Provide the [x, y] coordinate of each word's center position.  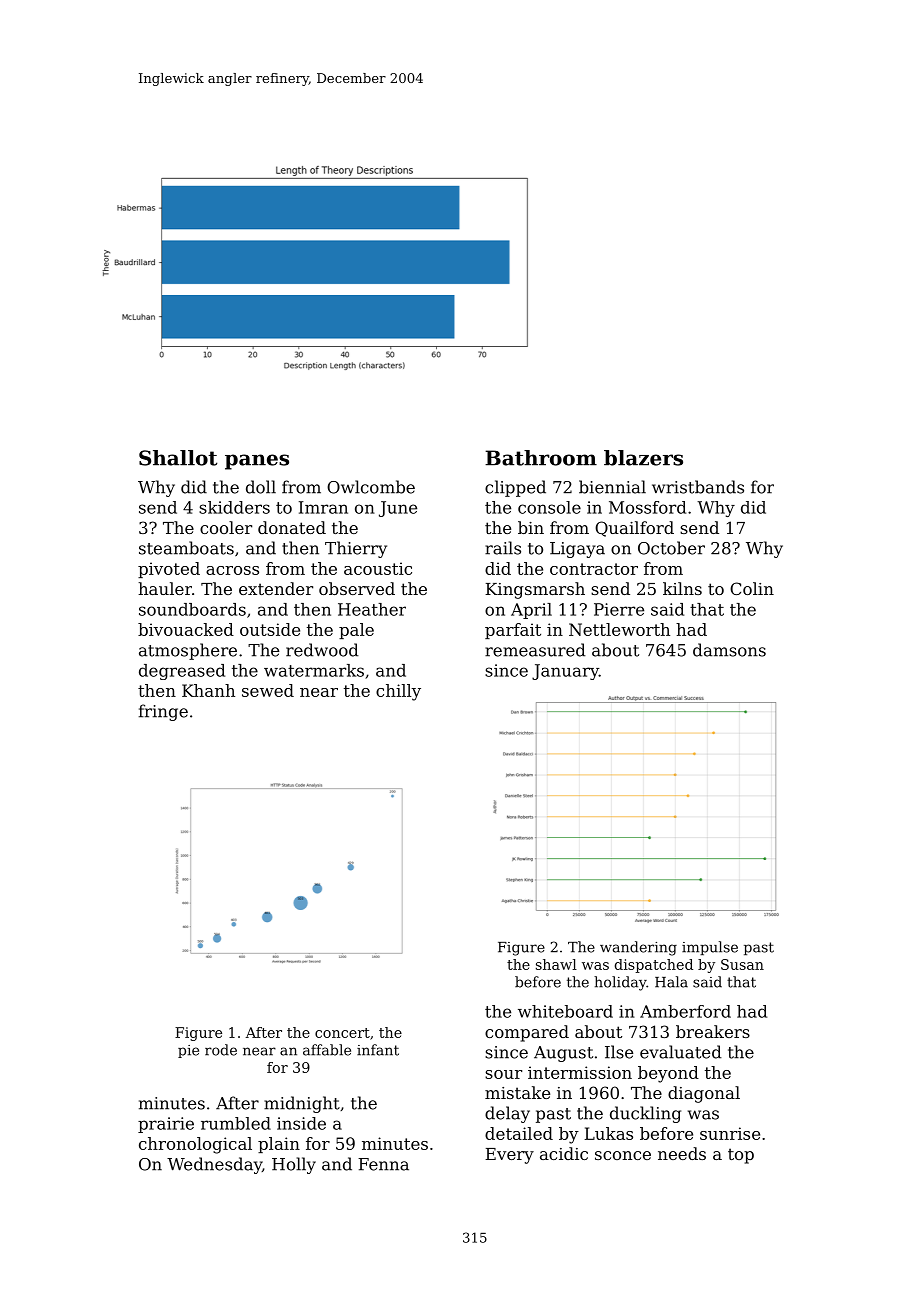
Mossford [647, 507]
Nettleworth [619, 629]
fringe [163, 712]
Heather [372, 609]
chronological [195, 1145]
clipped [515, 488]
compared [527, 1033]
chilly [398, 692]
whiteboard [565, 1011]
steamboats [186, 548]
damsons [729, 650]
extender [276, 588]
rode [221, 1050]
